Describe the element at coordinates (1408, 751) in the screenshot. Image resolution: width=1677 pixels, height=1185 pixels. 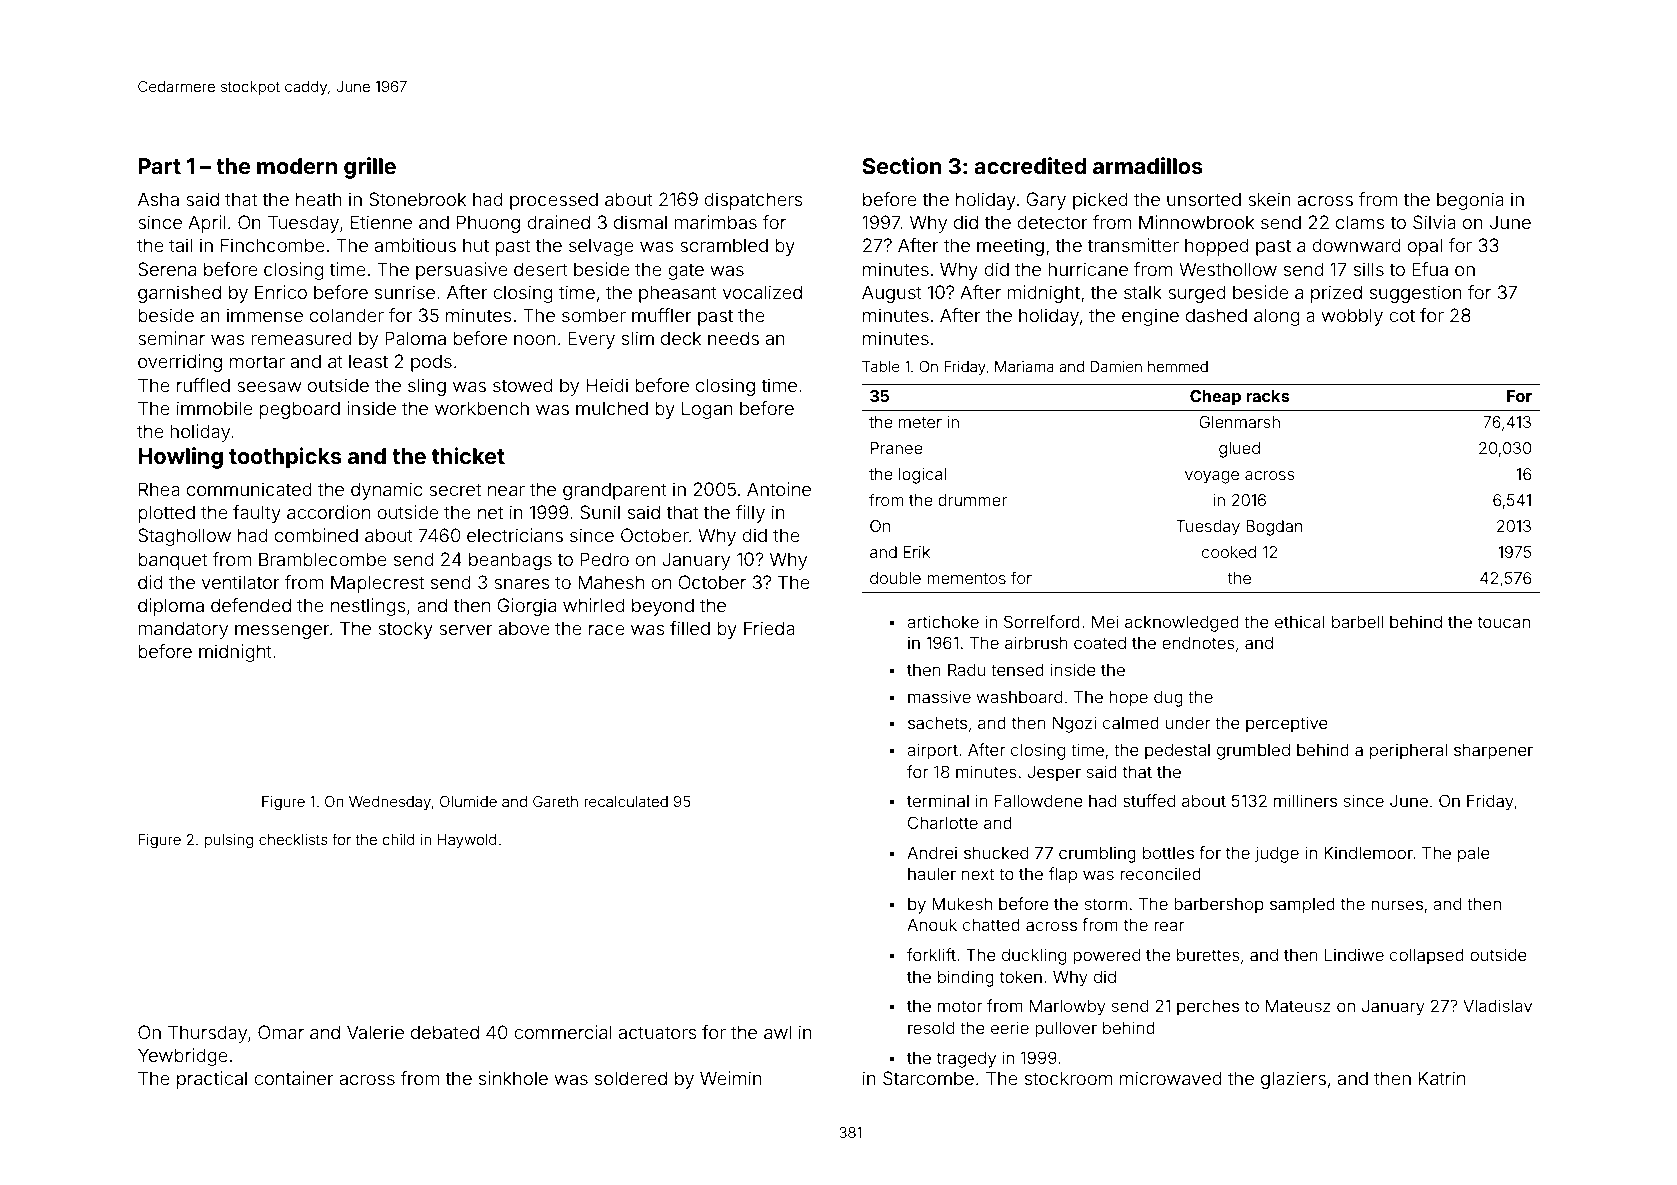
I see `peripheral` at that location.
